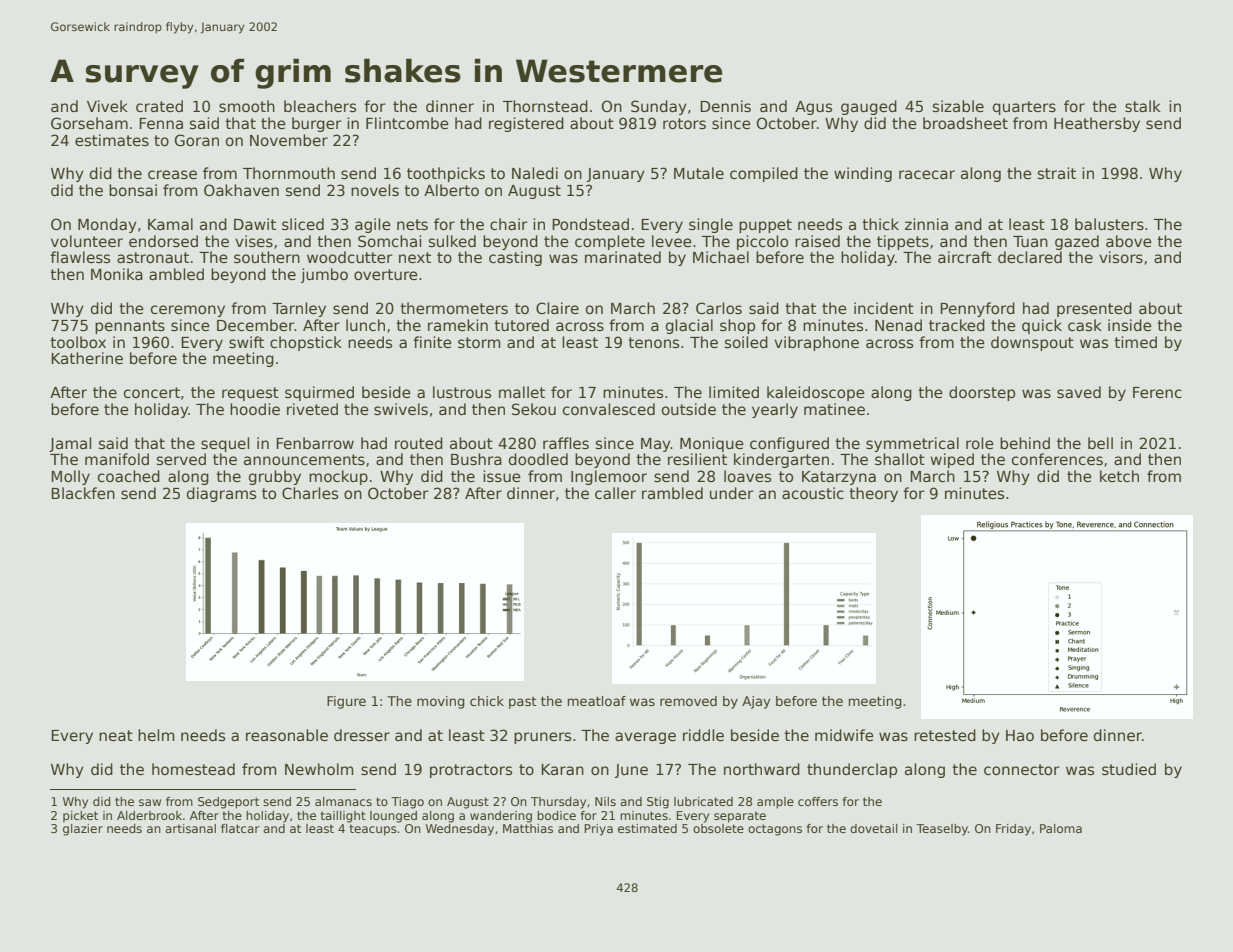 Image resolution: width=1233 pixels, height=952 pixels. I want to click on balusters, so click(1109, 224).
